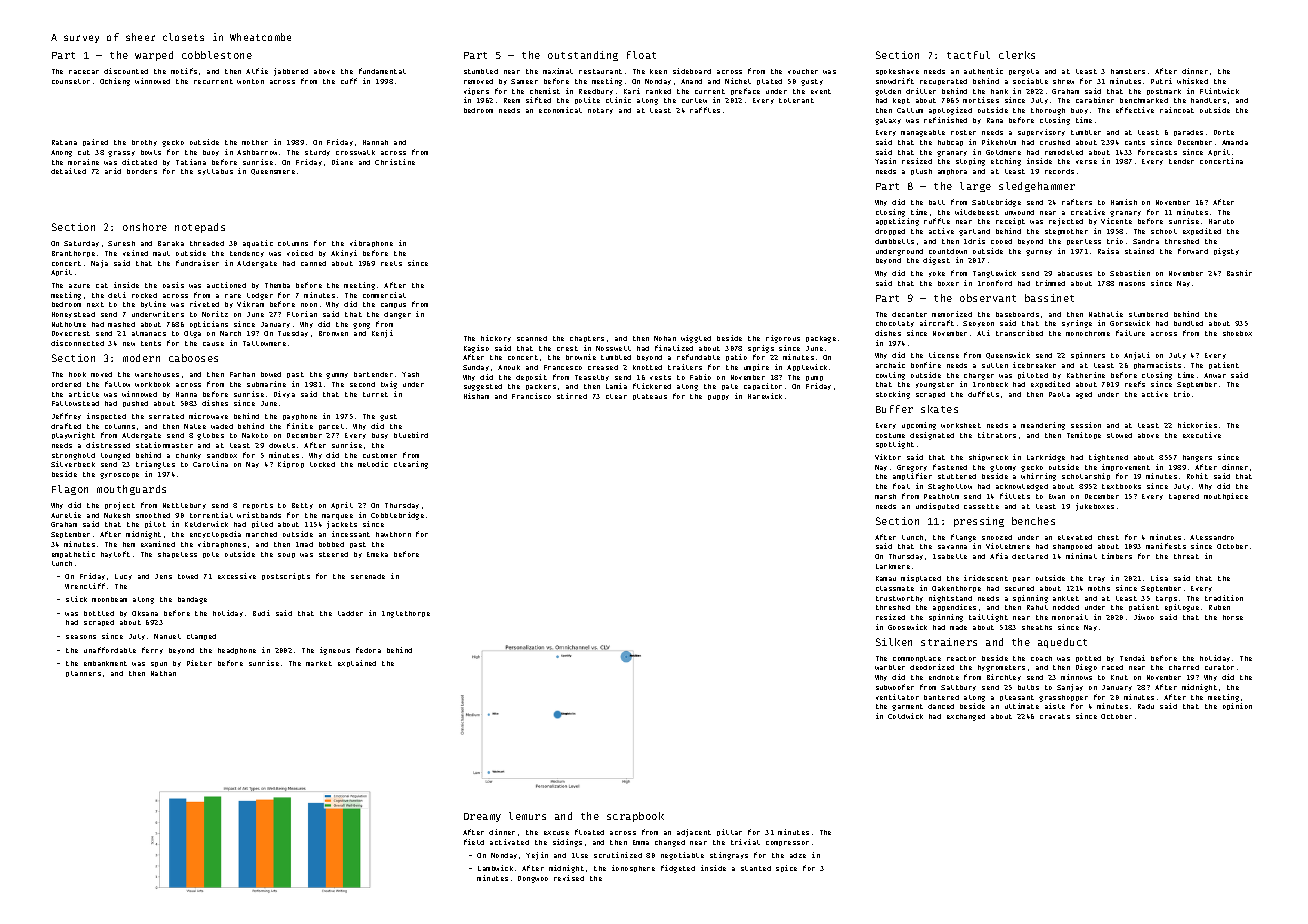 This document has width=1308, height=924. I want to click on wiggled, so click(696, 339).
